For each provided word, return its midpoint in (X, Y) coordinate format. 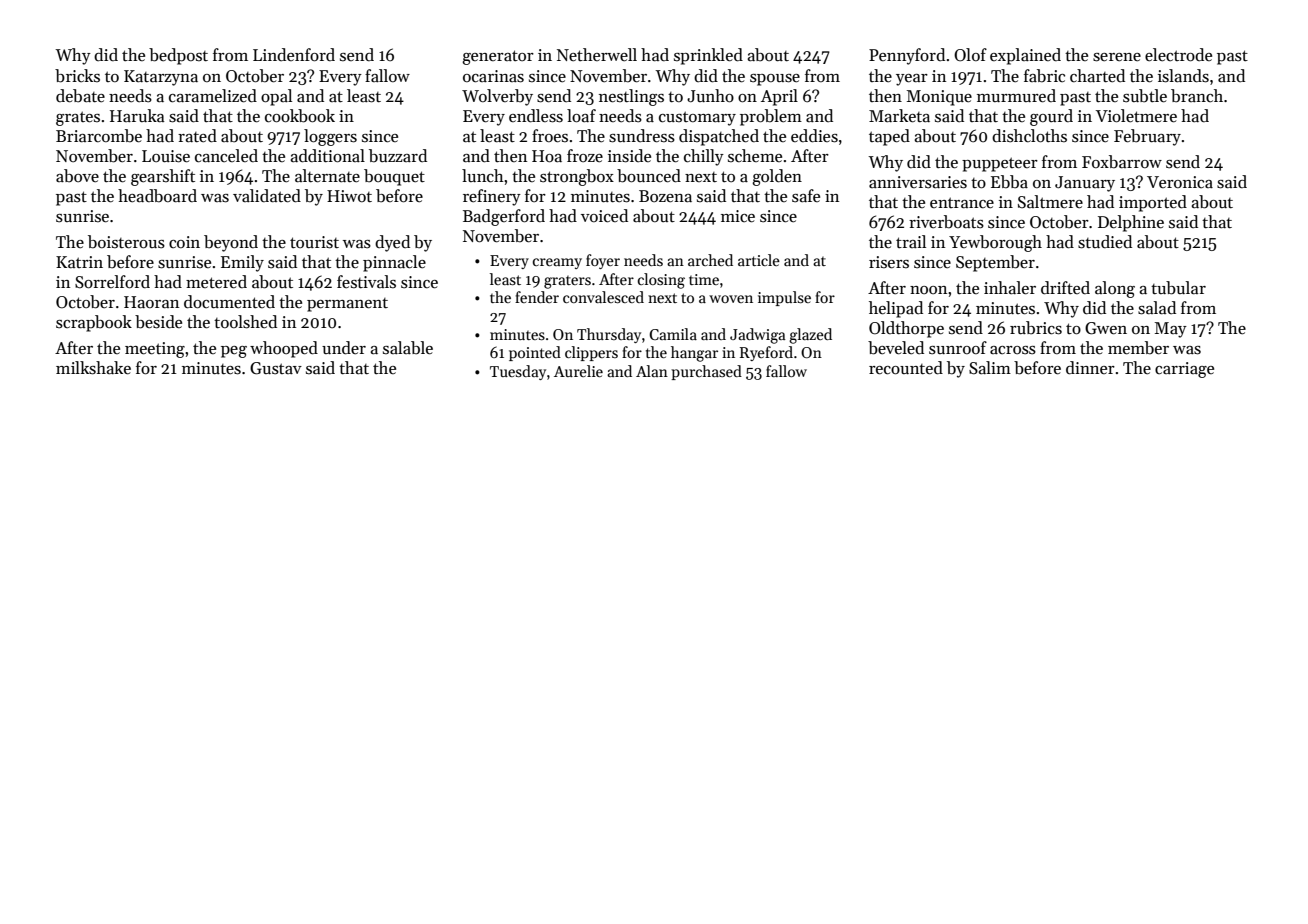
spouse (775, 80)
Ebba (1009, 182)
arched (710, 260)
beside (158, 322)
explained (1025, 56)
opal (276, 97)
